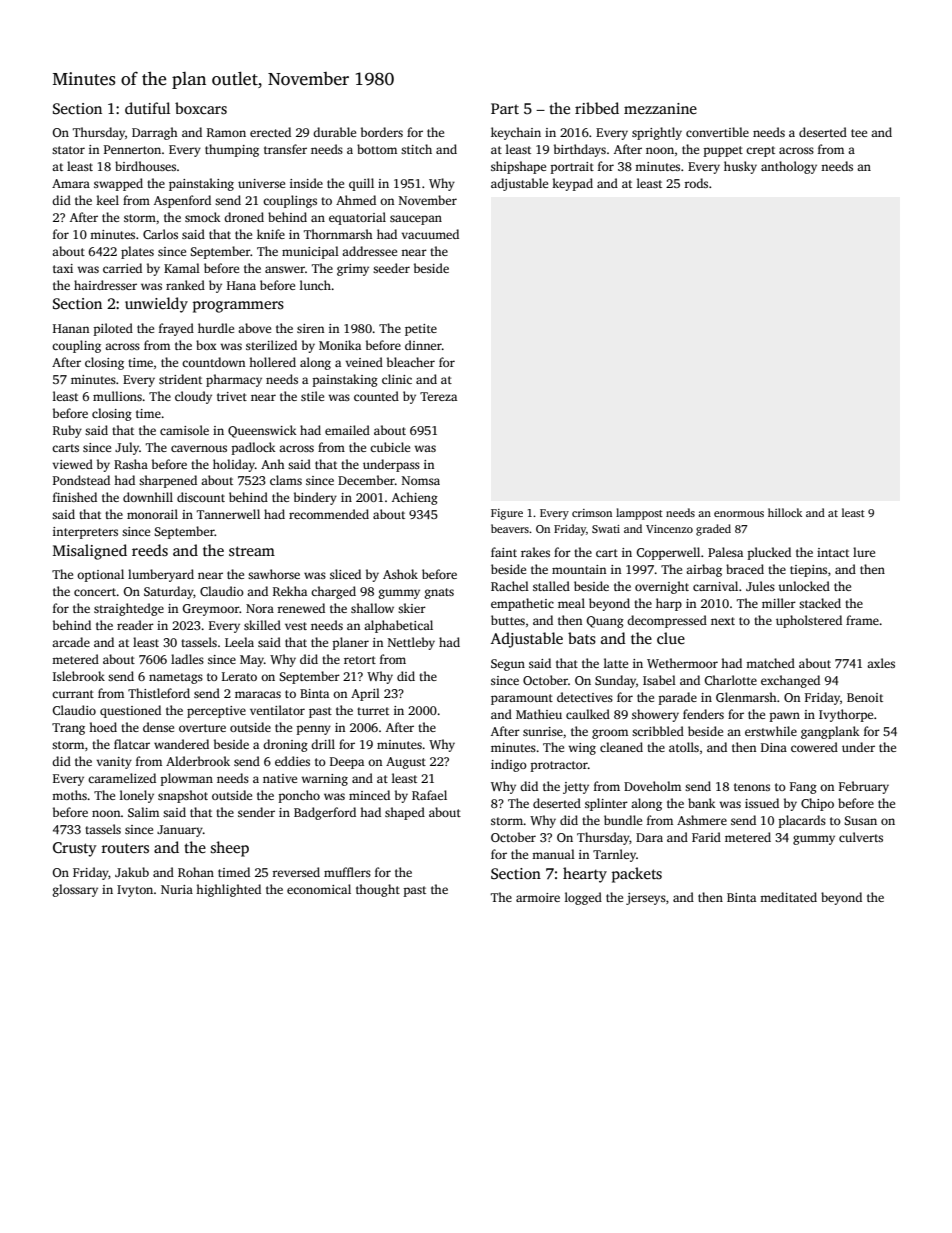 This document has width=952, height=1233. Describe the element at coordinates (769, 553) in the document. I see `plucked` at that location.
